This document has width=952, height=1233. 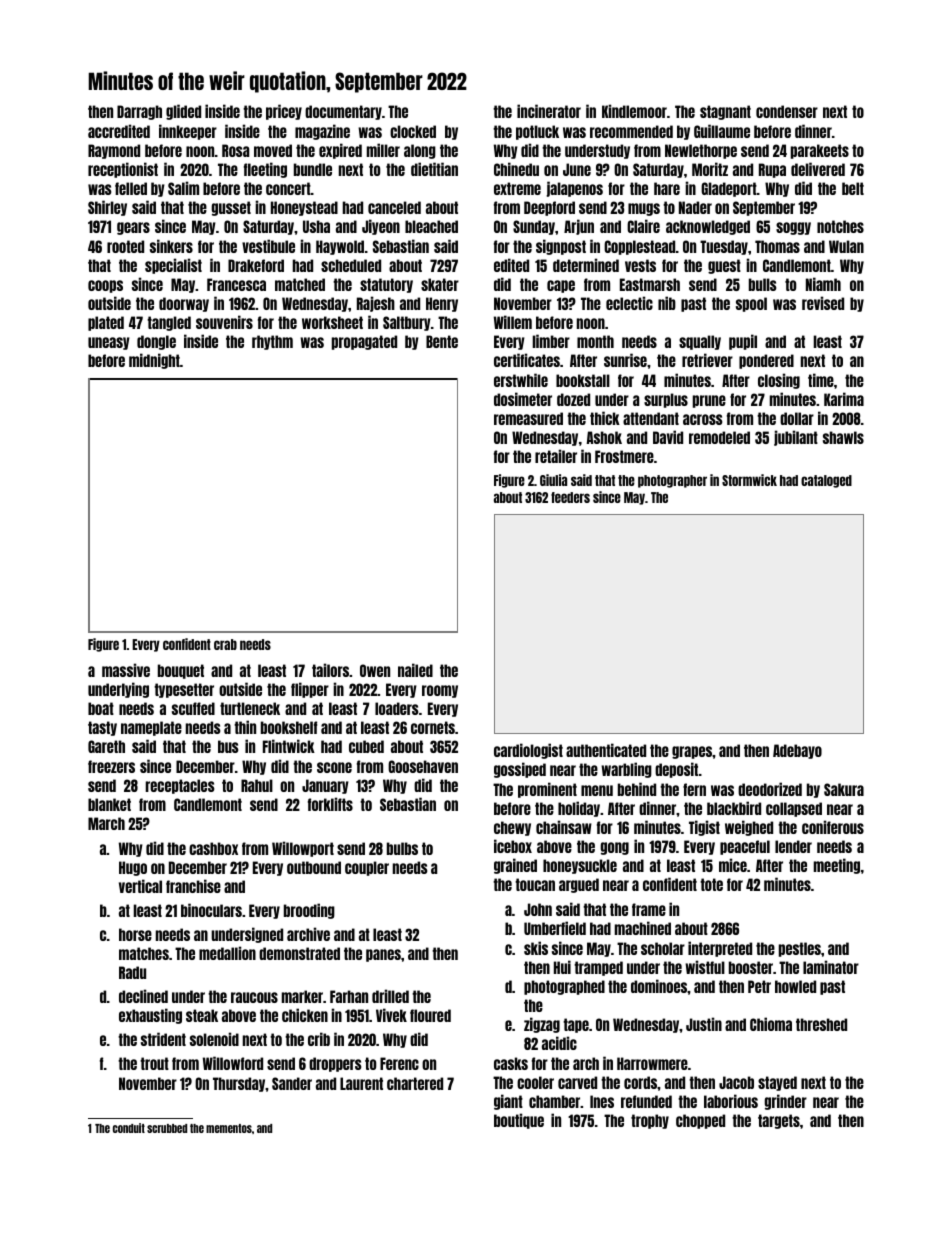 I want to click on boutique, so click(x=519, y=1121).
